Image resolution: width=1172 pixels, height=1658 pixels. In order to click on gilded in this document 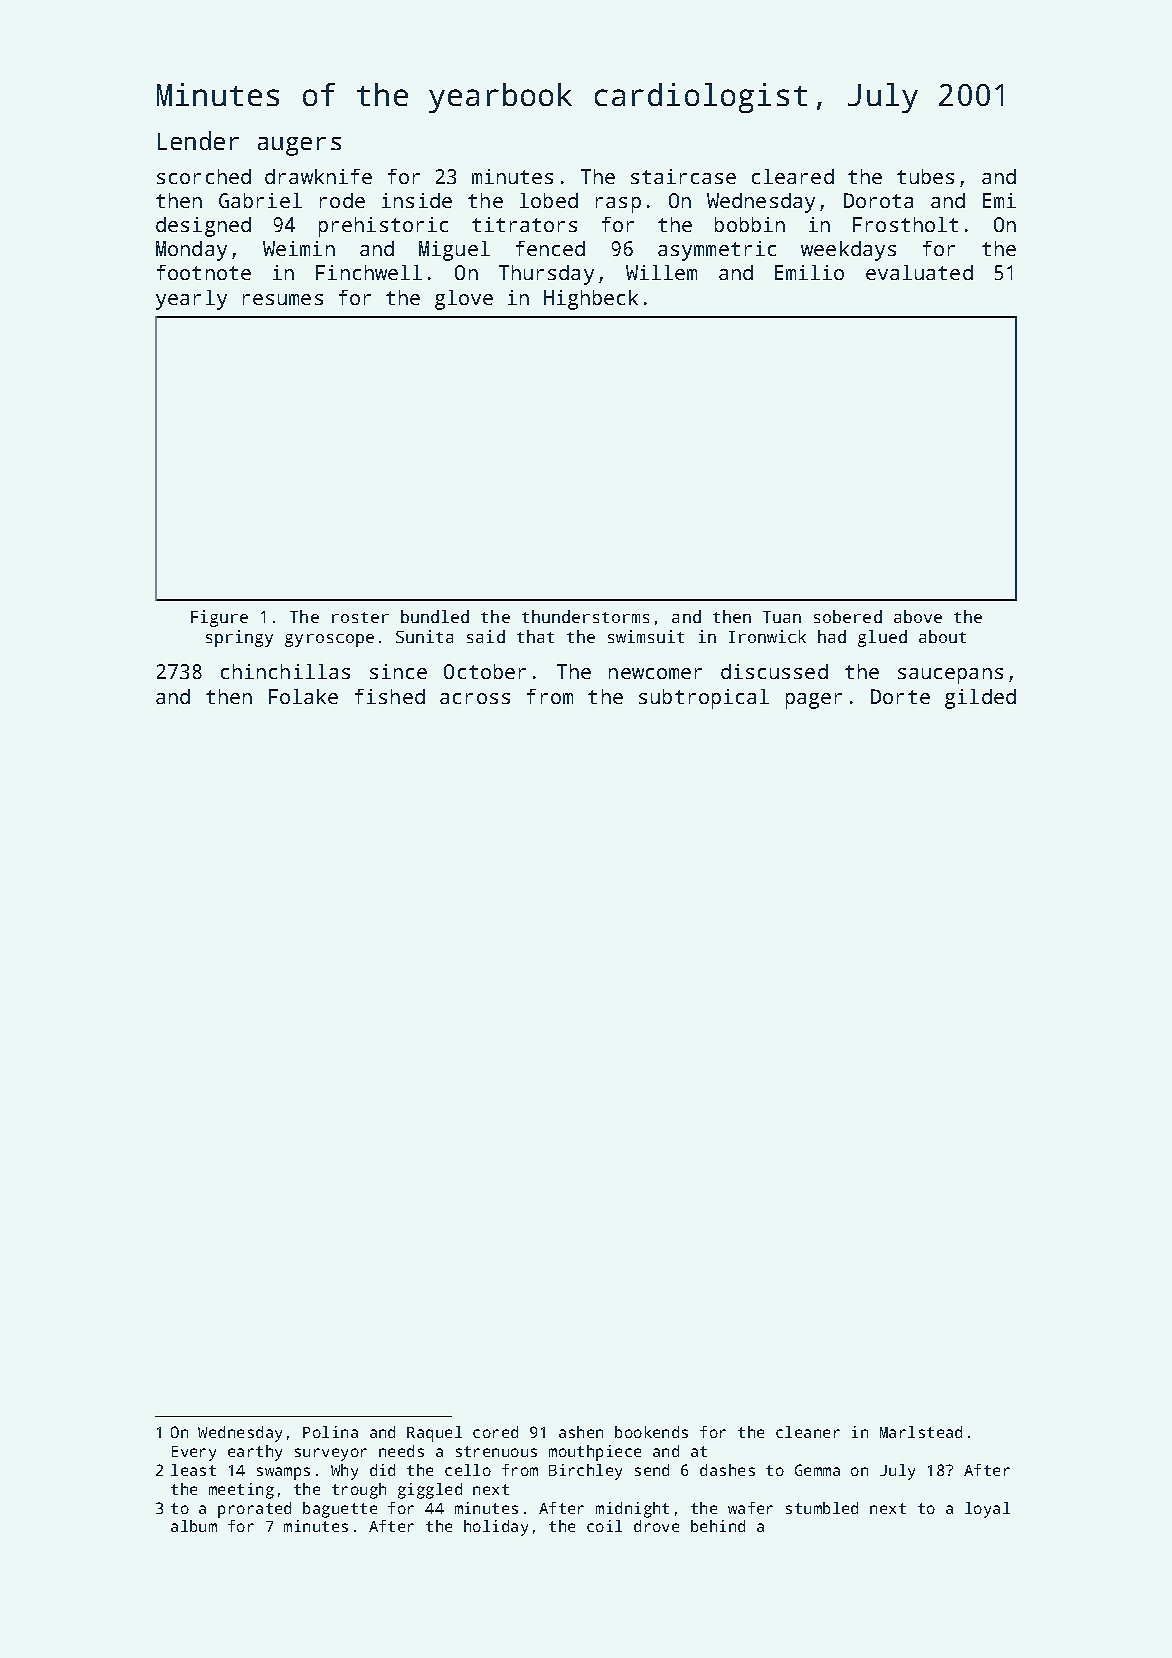, I will do `click(980, 699)`.
